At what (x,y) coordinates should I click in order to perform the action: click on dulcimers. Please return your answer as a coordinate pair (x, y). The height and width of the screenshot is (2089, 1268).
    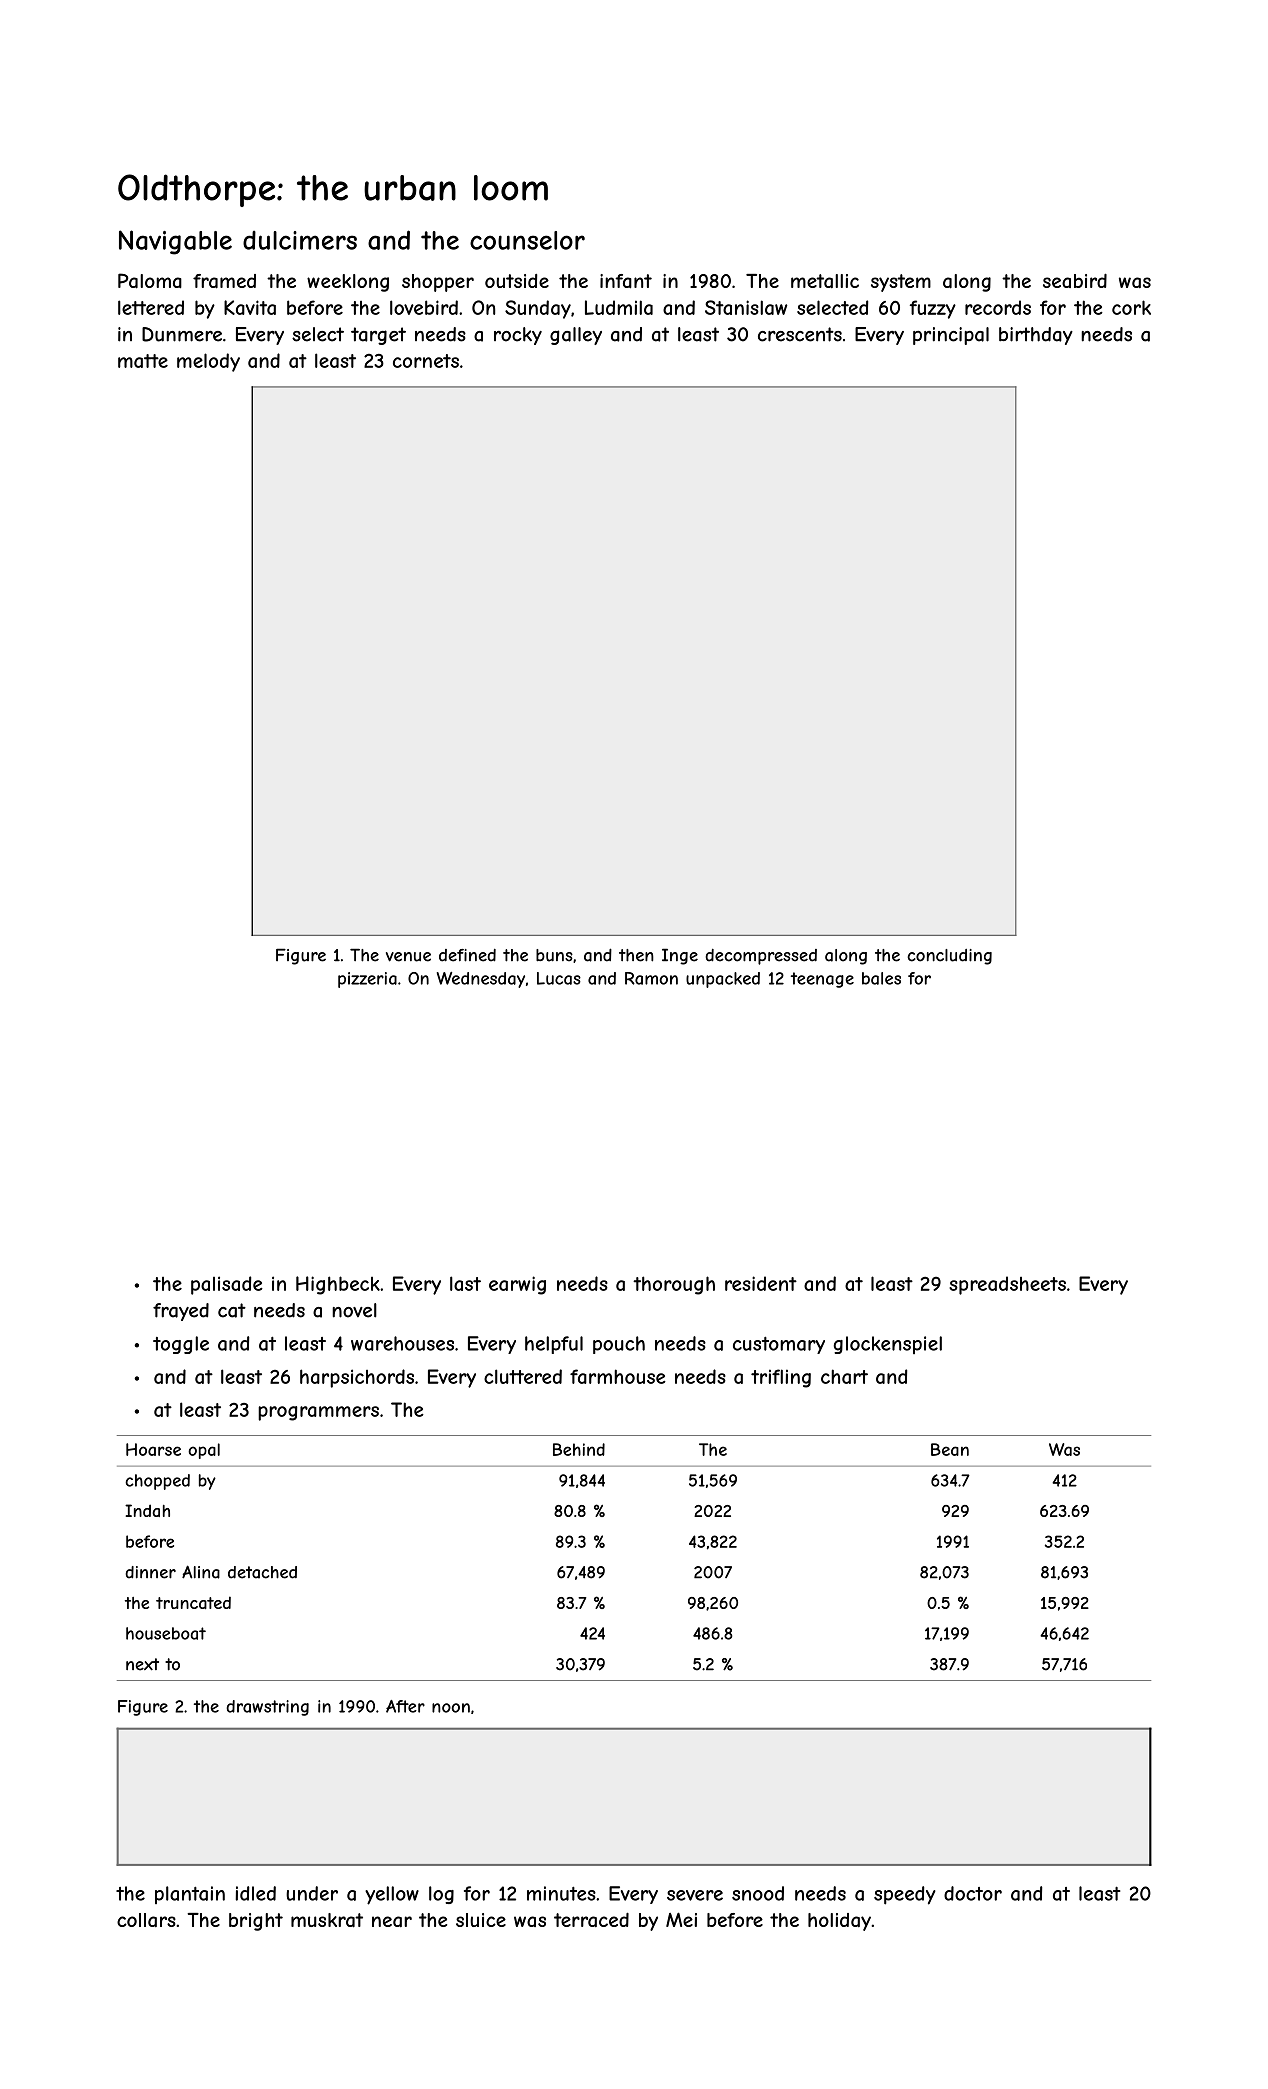
    Looking at the image, I should click on (300, 240).
